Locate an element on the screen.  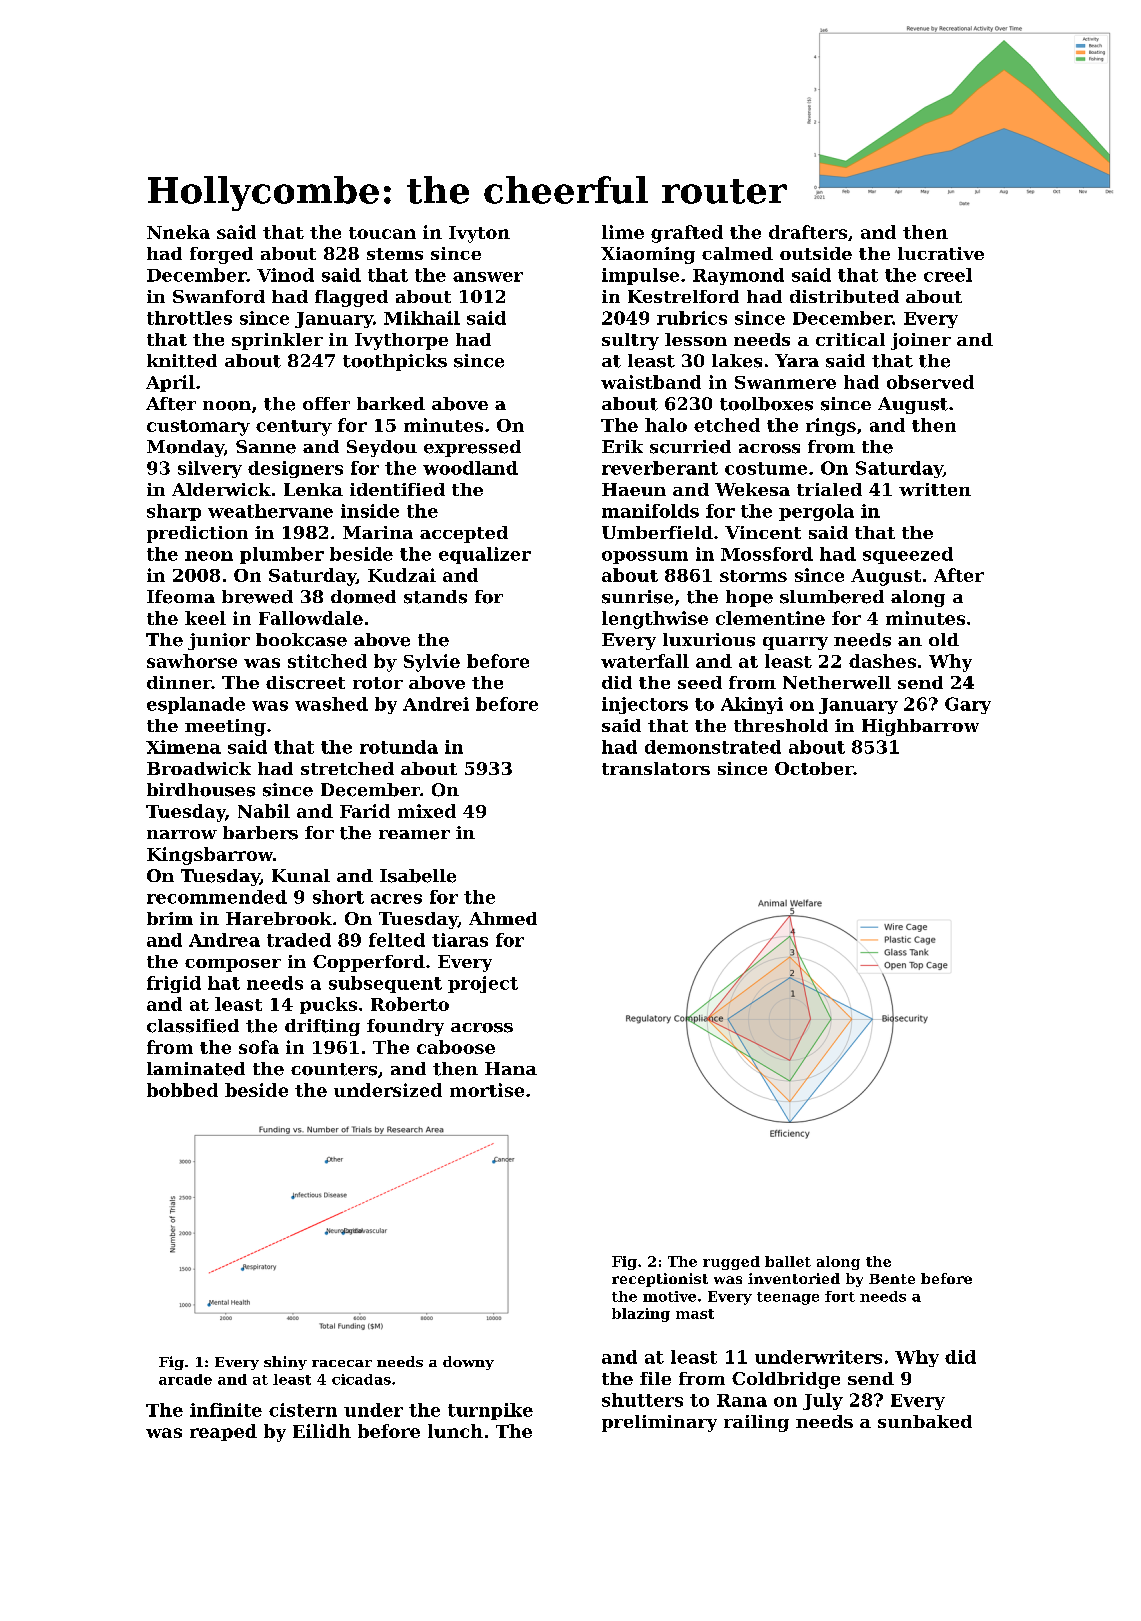
bobbed is located at coordinates (182, 1090).
